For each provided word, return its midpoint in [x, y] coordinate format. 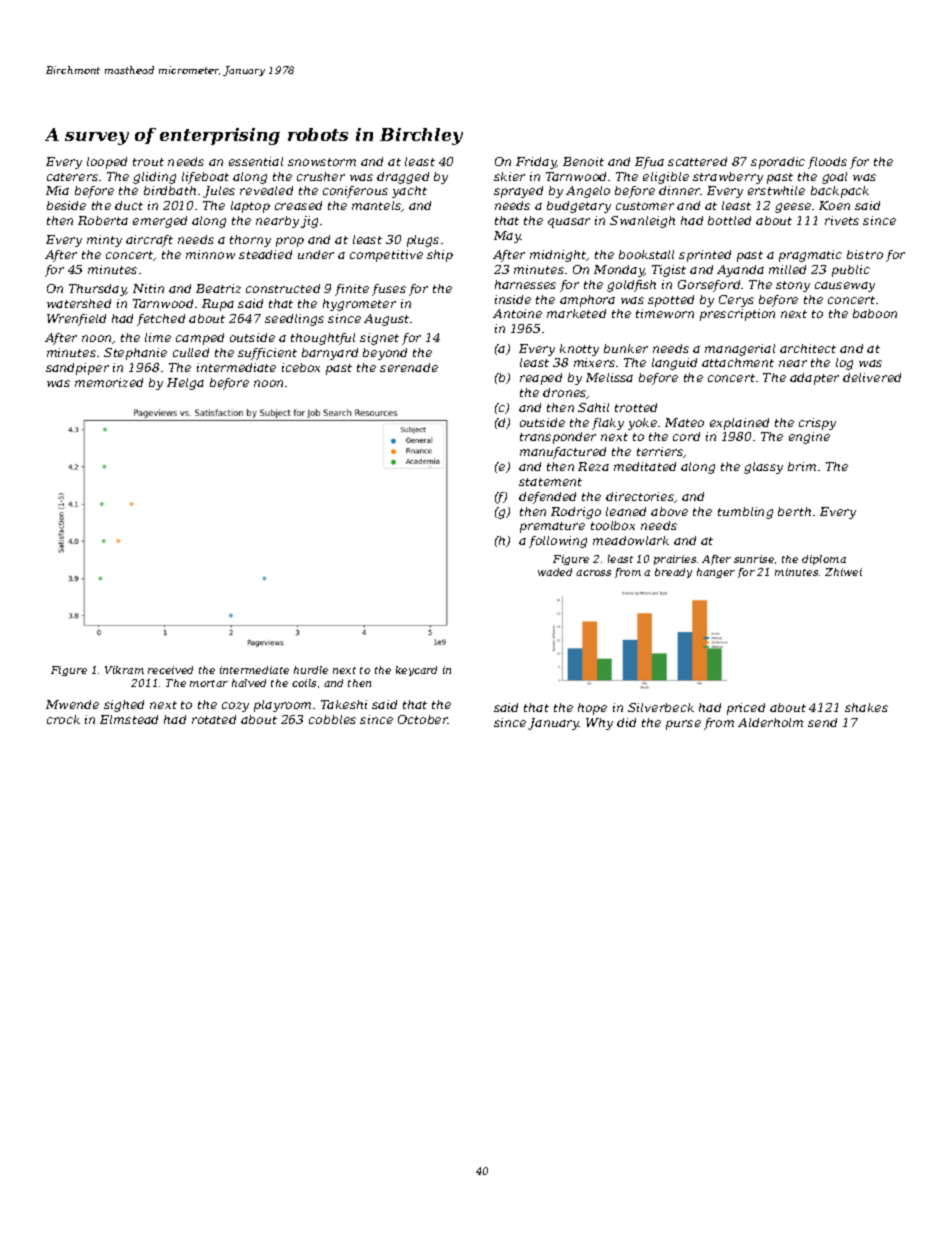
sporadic [778, 163]
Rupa [218, 305]
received [170, 670]
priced [746, 709]
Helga [185, 384]
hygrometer [359, 305]
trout [148, 162]
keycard [416, 671]
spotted [671, 301]
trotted [636, 407]
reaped [541, 379]
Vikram [124, 670]
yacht [409, 192]
